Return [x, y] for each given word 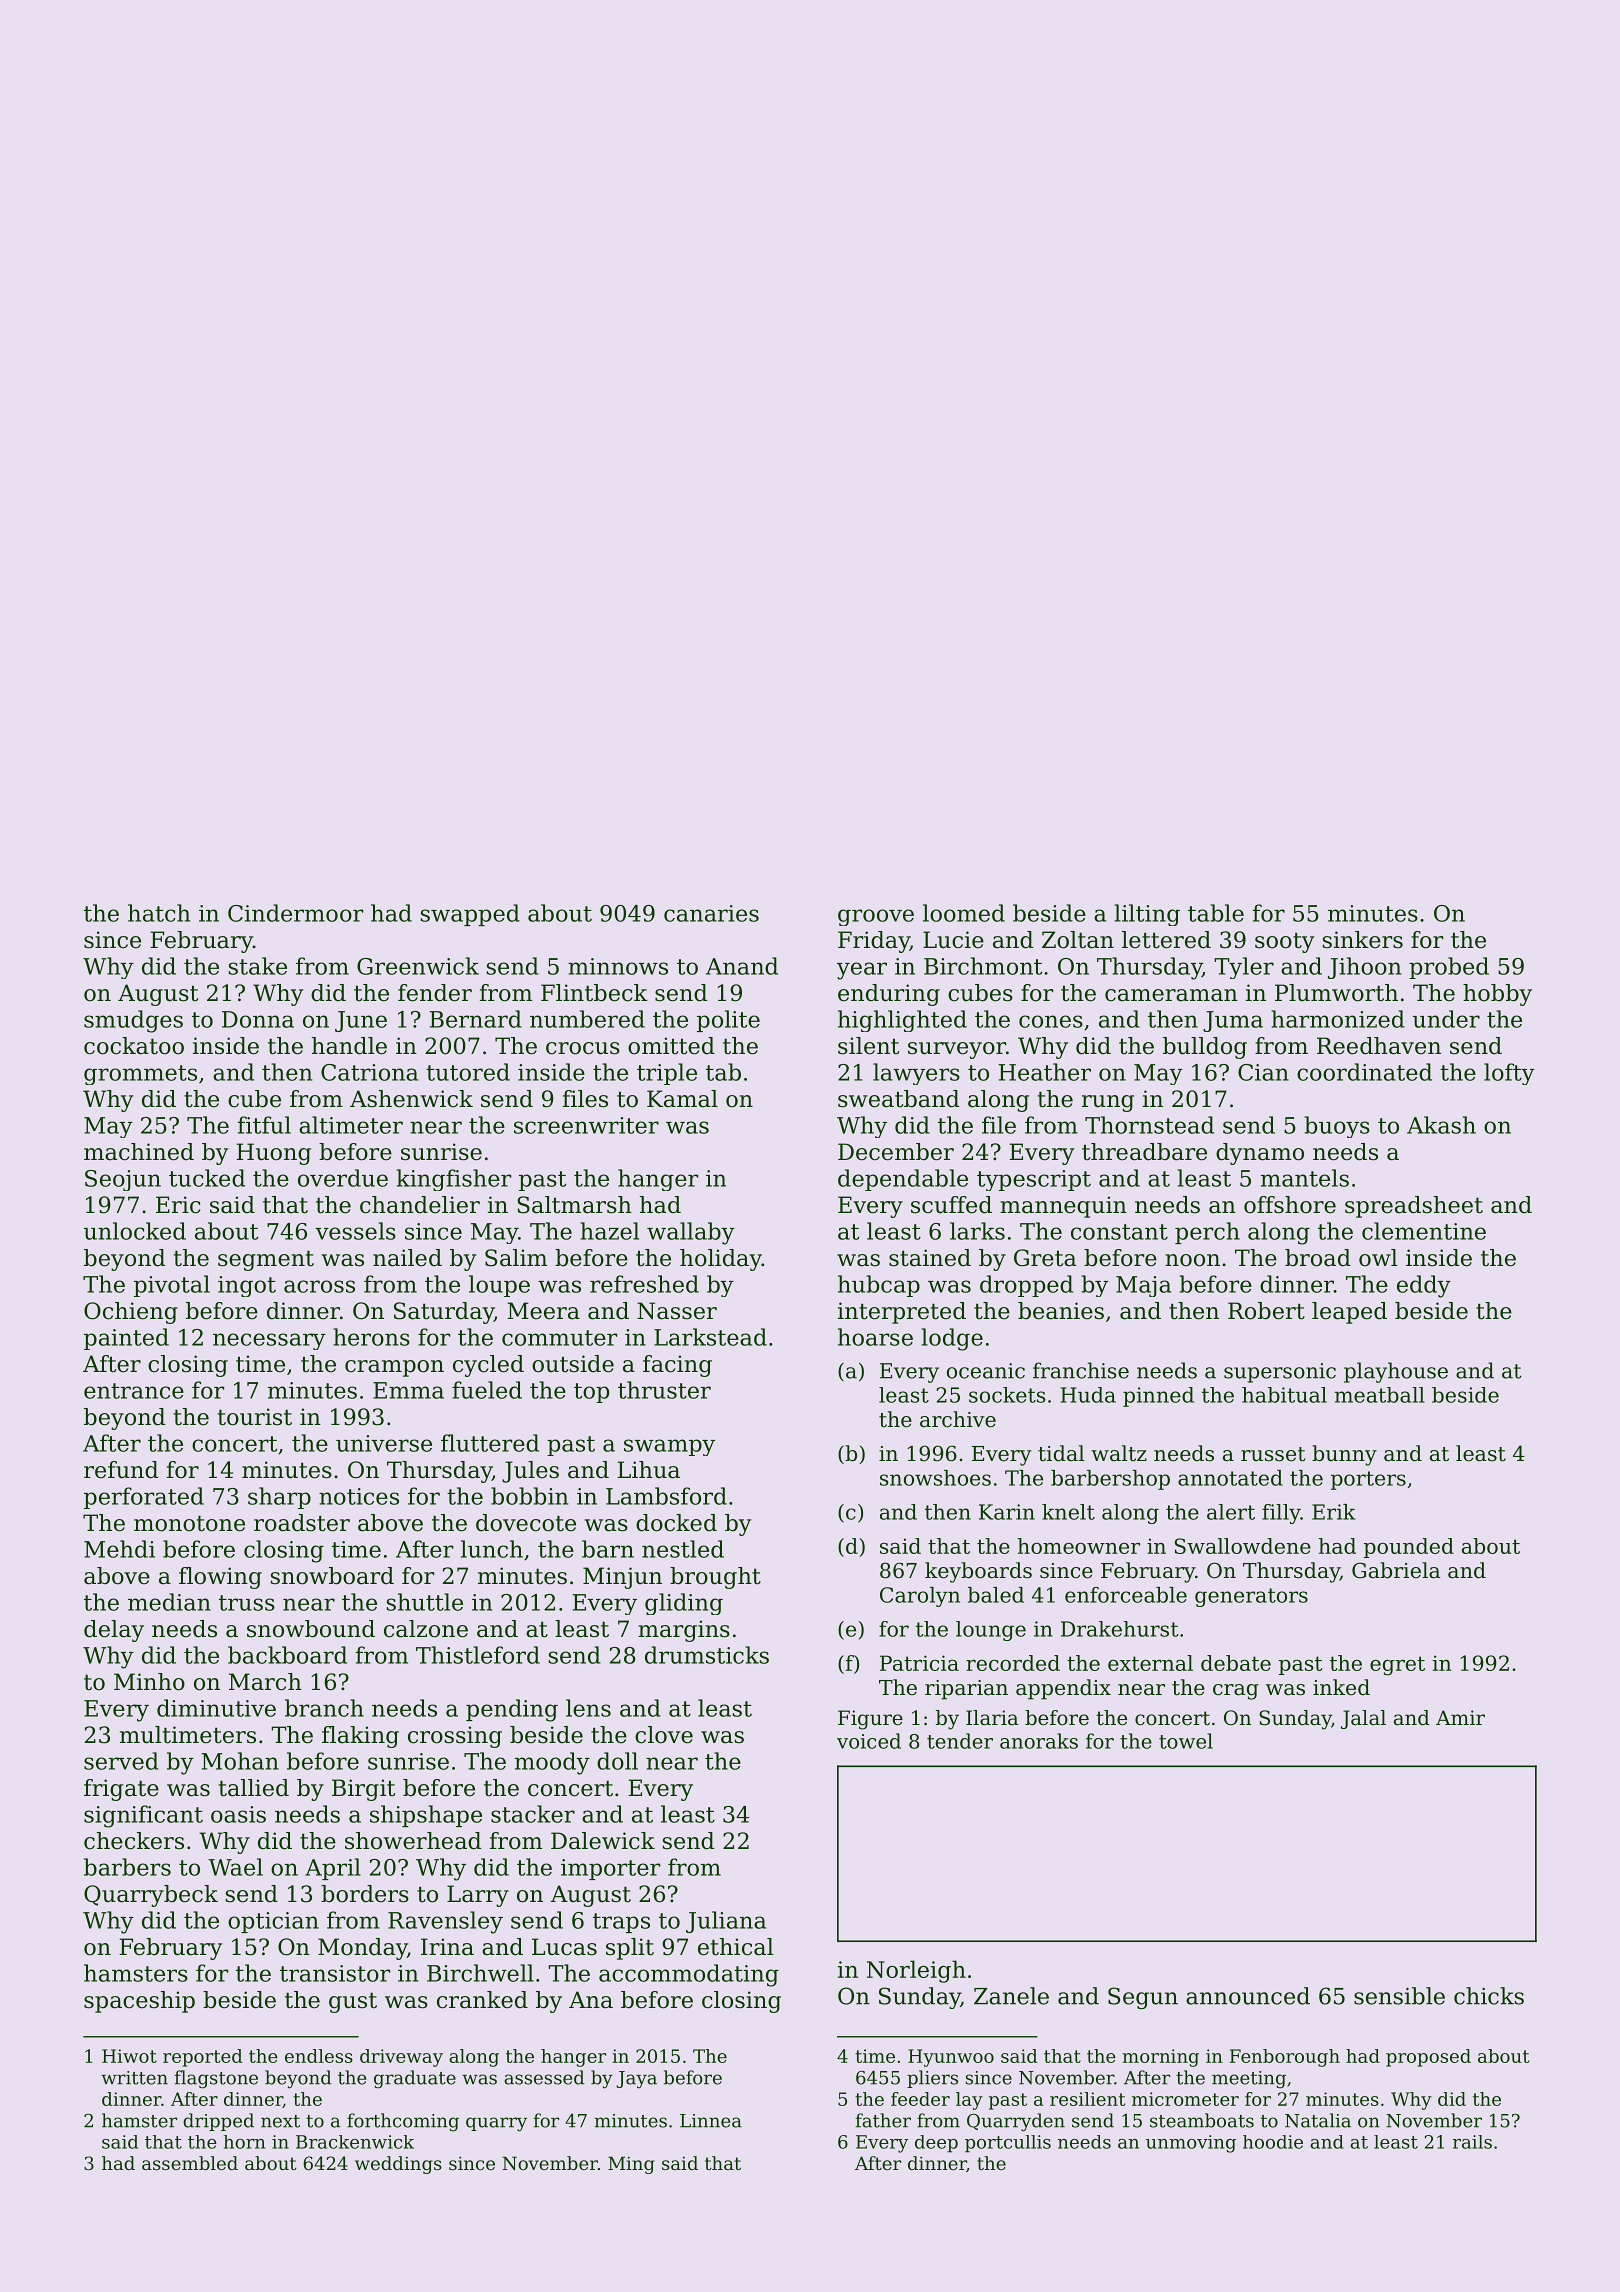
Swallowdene [1243, 1546]
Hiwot [129, 2056]
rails [1472, 2142]
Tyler [1244, 968]
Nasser [677, 1311]
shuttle [425, 1602]
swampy [669, 1447]
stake [258, 966]
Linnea [711, 2121]
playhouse [1396, 1372]
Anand [742, 966]
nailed [407, 1258]
